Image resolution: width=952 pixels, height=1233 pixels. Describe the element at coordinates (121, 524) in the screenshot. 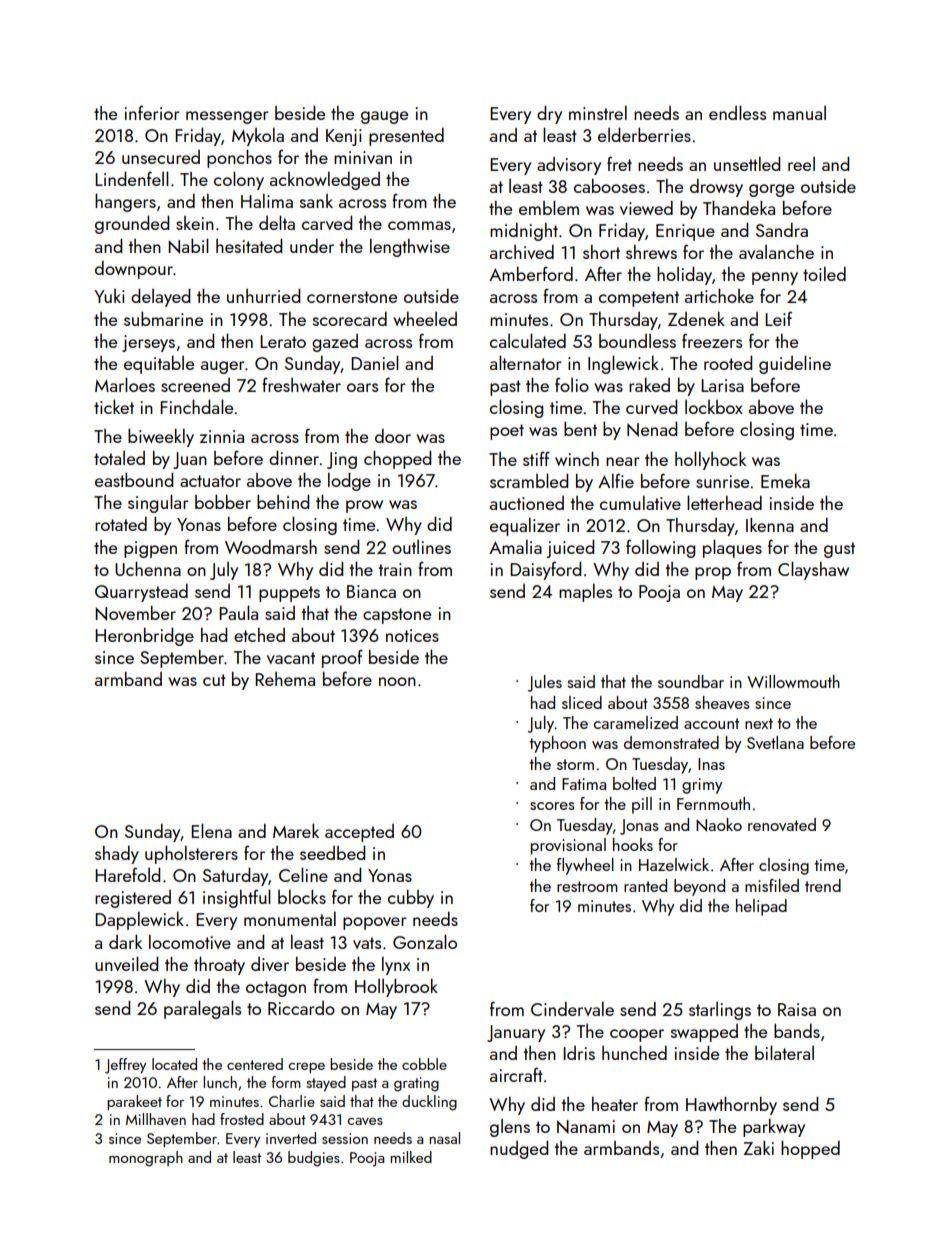

I see `rotated` at that location.
